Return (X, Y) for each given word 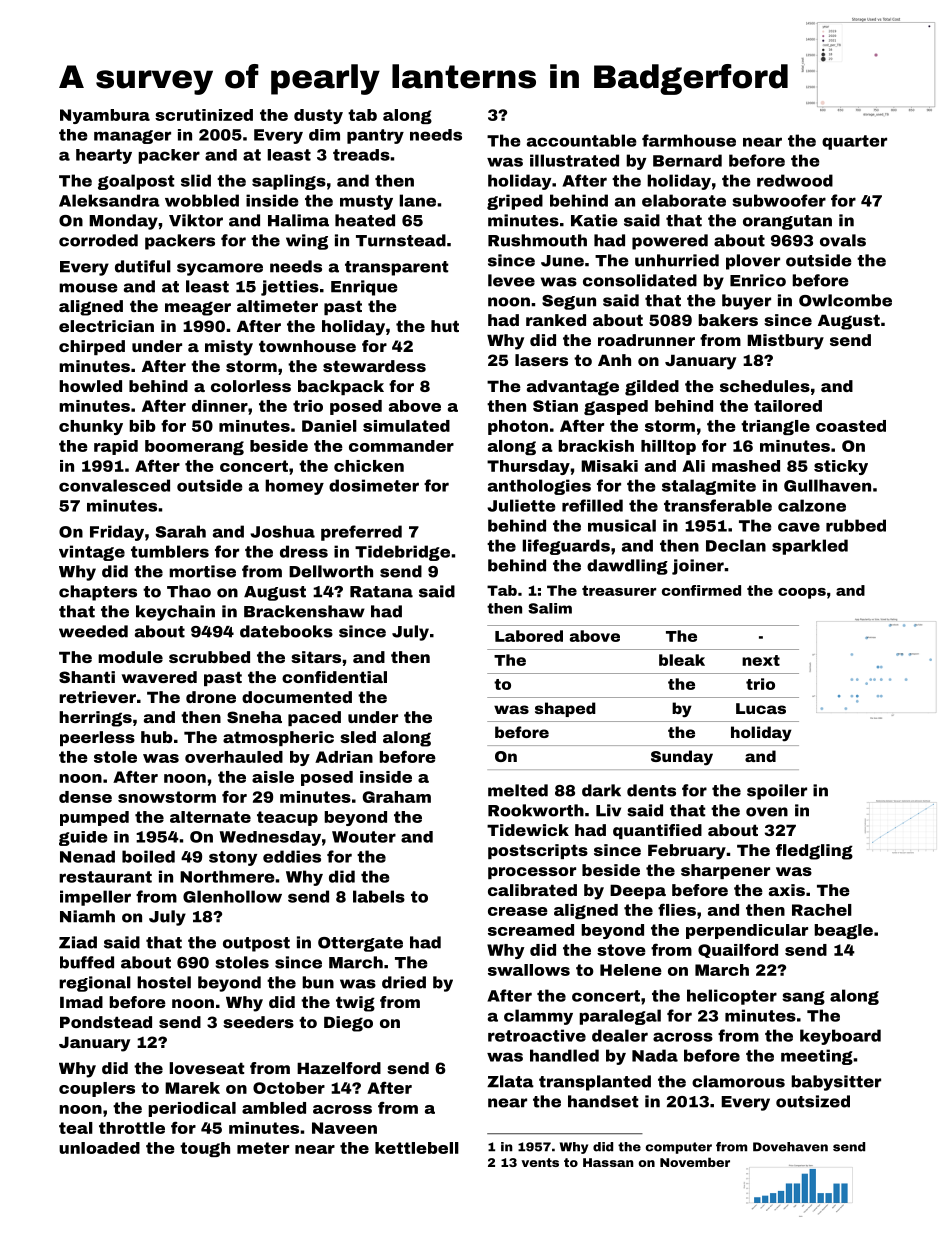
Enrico (758, 280)
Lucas (761, 708)
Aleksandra (109, 200)
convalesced (114, 485)
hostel (164, 982)
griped (515, 202)
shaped (565, 709)
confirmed (701, 590)
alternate (210, 817)
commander (401, 446)
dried (404, 982)
